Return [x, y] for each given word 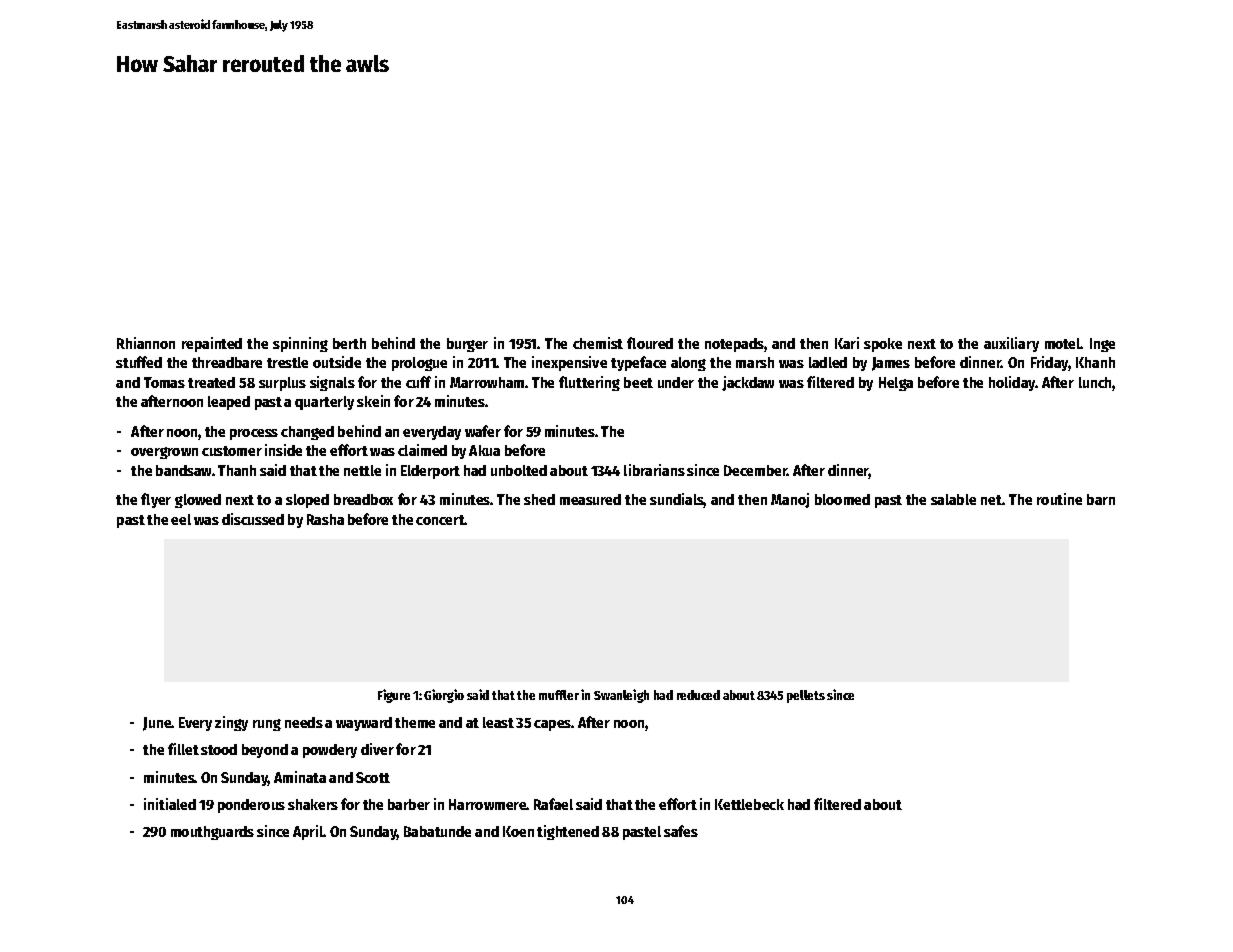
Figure [394, 696]
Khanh [1095, 362]
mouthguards [212, 833]
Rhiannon [146, 343]
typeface [638, 363]
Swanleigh [621, 696]
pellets [806, 696]
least [498, 722]
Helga [896, 384]
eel [181, 519]
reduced [698, 695]
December [755, 470]
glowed [198, 501]
